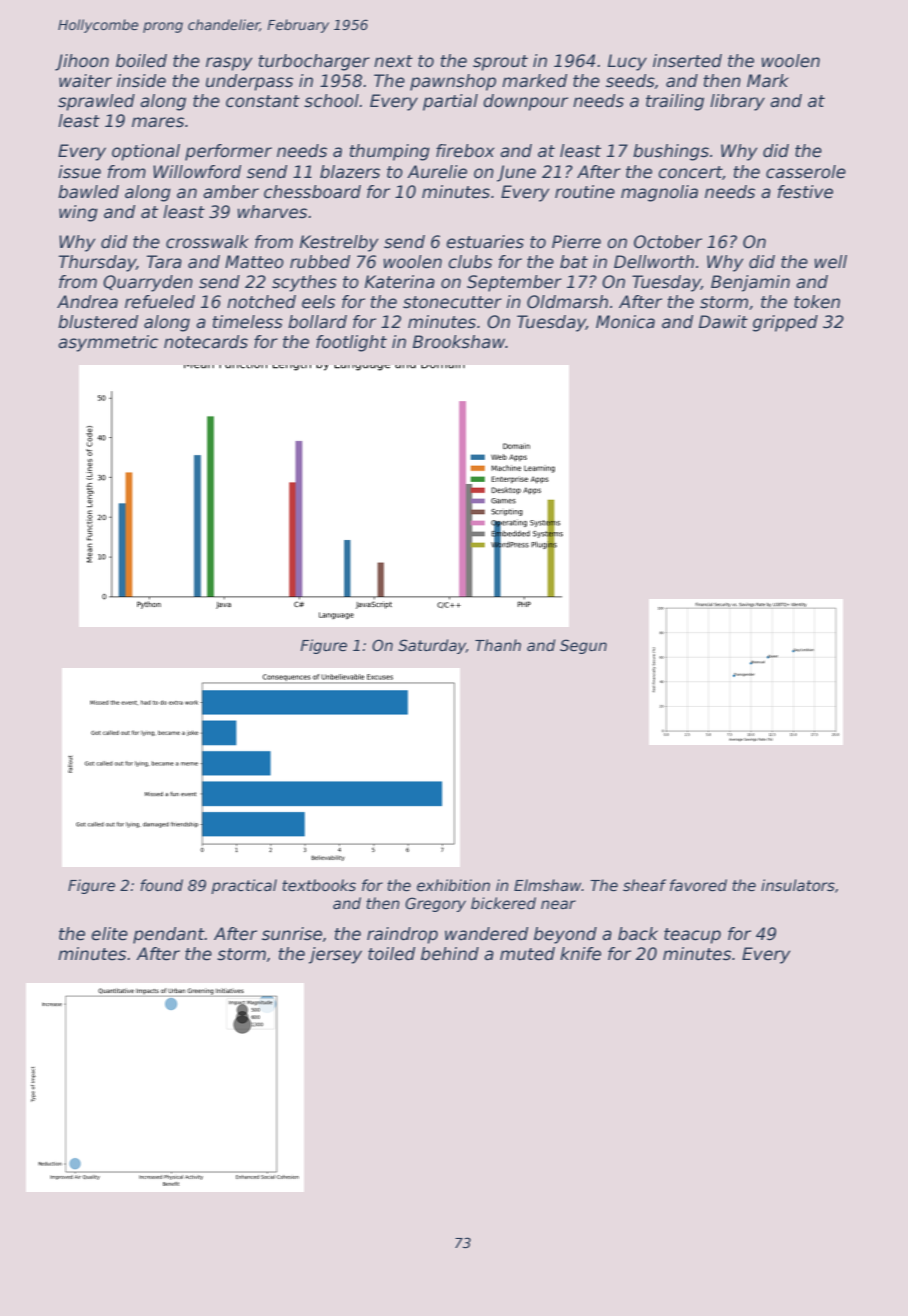 The width and height of the screenshot is (908, 1316). What do you see at coordinates (548, 885) in the screenshot?
I see `Elmshaw` at bounding box center [548, 885].
